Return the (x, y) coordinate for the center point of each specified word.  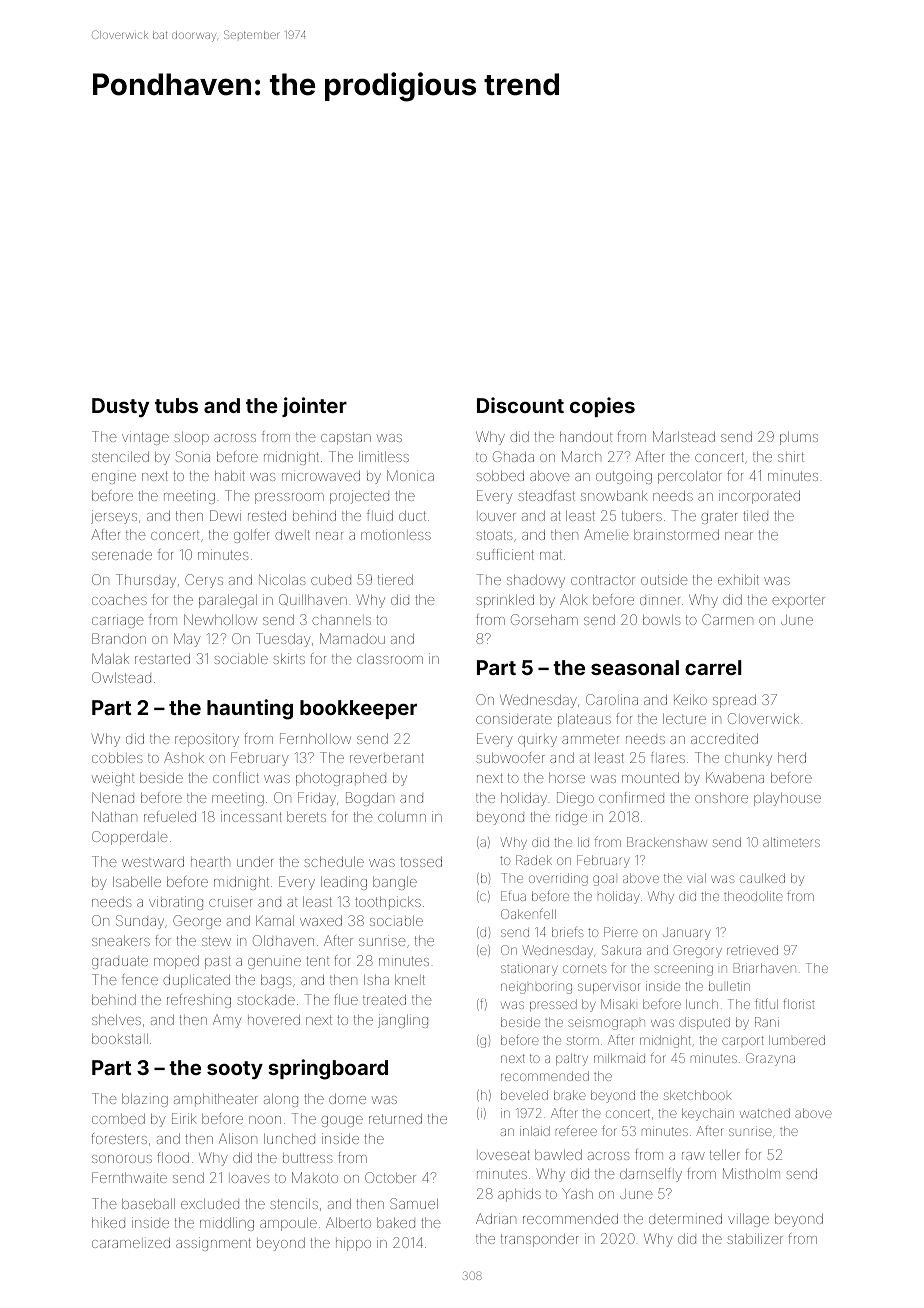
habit (230, 476)
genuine (274, 963)
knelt (410, 980)
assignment (213, 1244)
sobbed (500, 475)
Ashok (184, 757)
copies (602, 407)
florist (798, 1004)
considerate (514, 718)
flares (668, 757)
